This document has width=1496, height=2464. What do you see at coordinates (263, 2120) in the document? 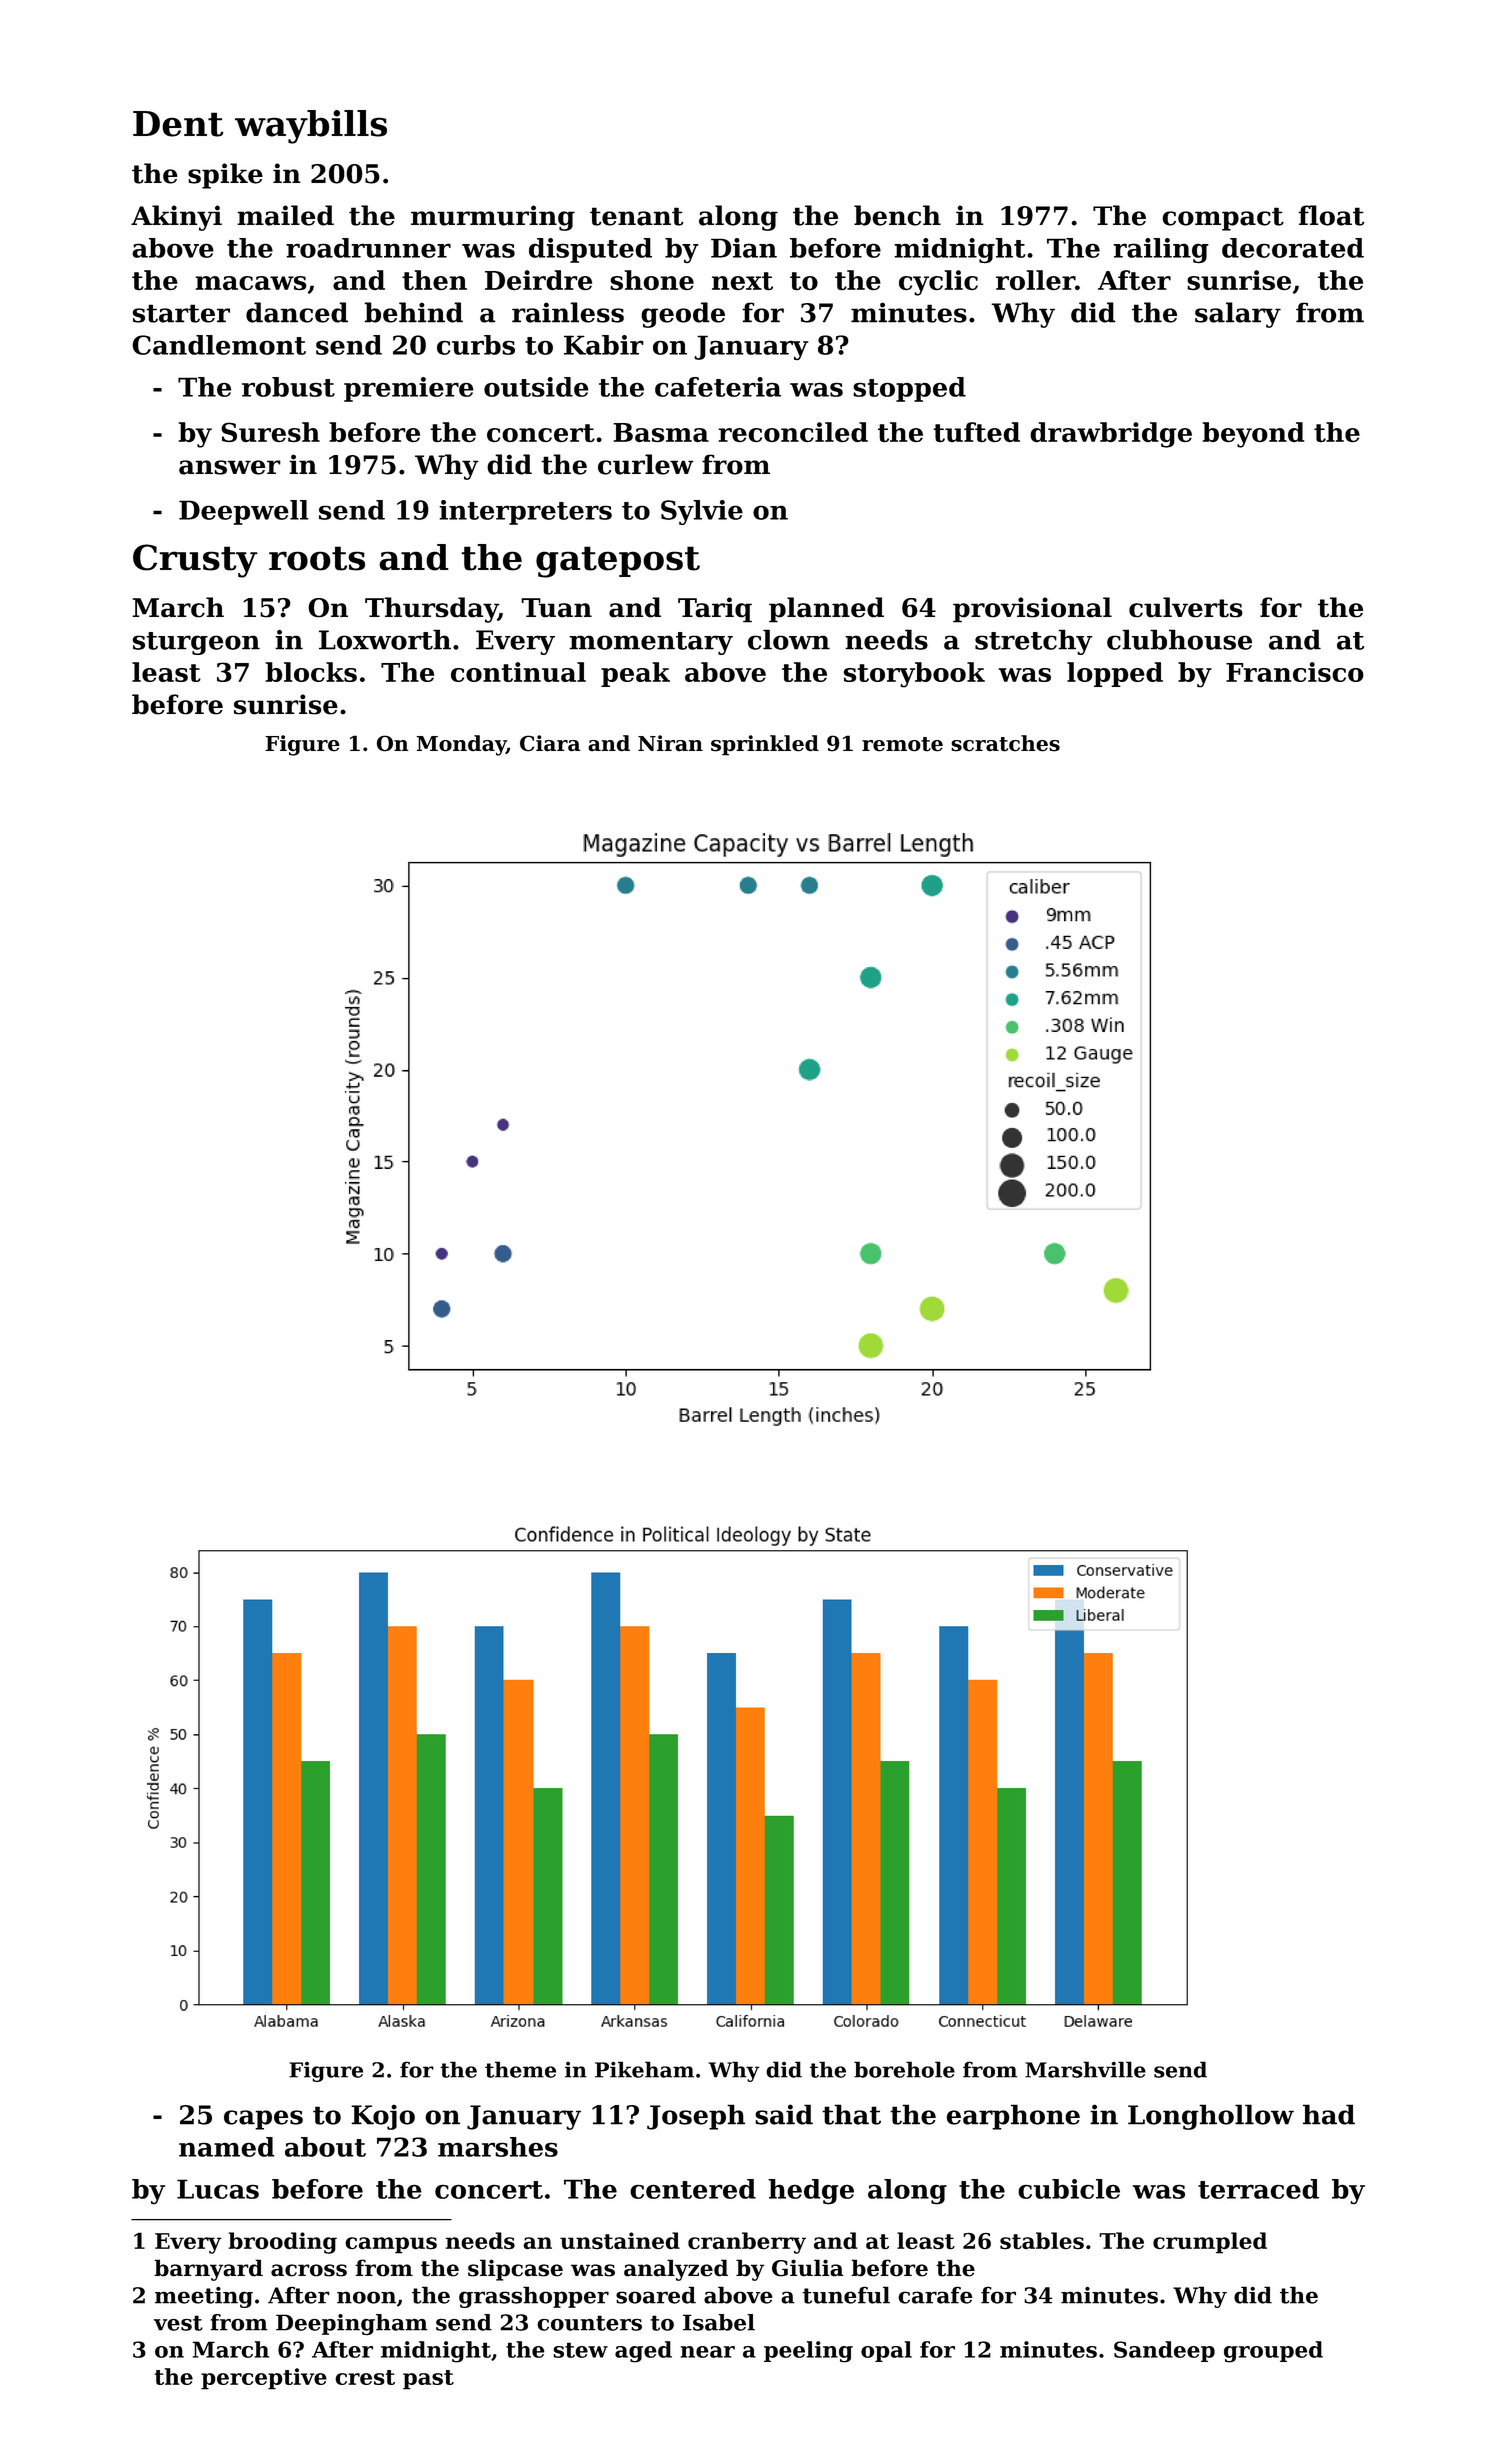
I see `capes` at bounding box center [263, 2120].
